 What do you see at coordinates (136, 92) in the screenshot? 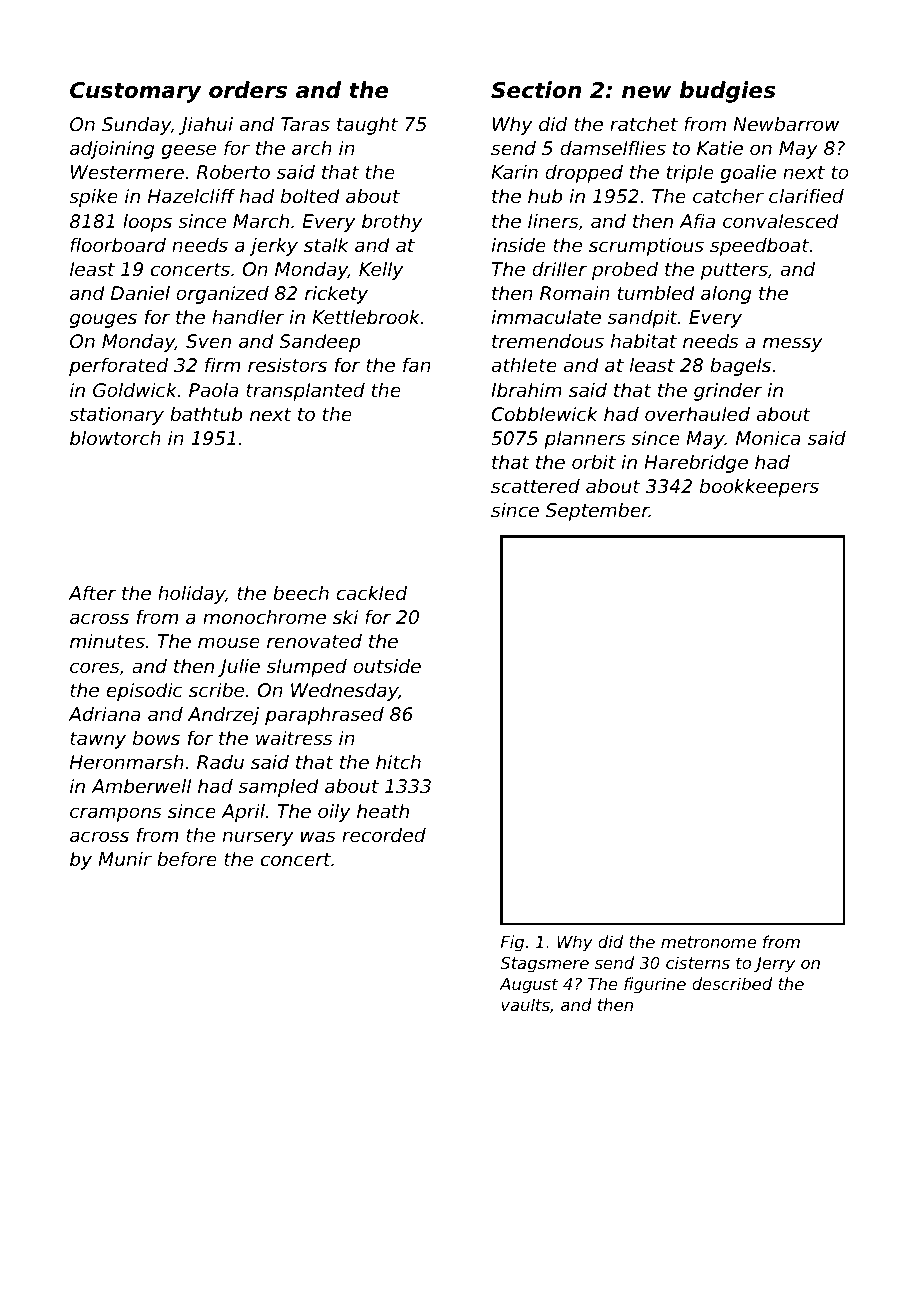
I see `Customary` at bounding box center [136, 92].
